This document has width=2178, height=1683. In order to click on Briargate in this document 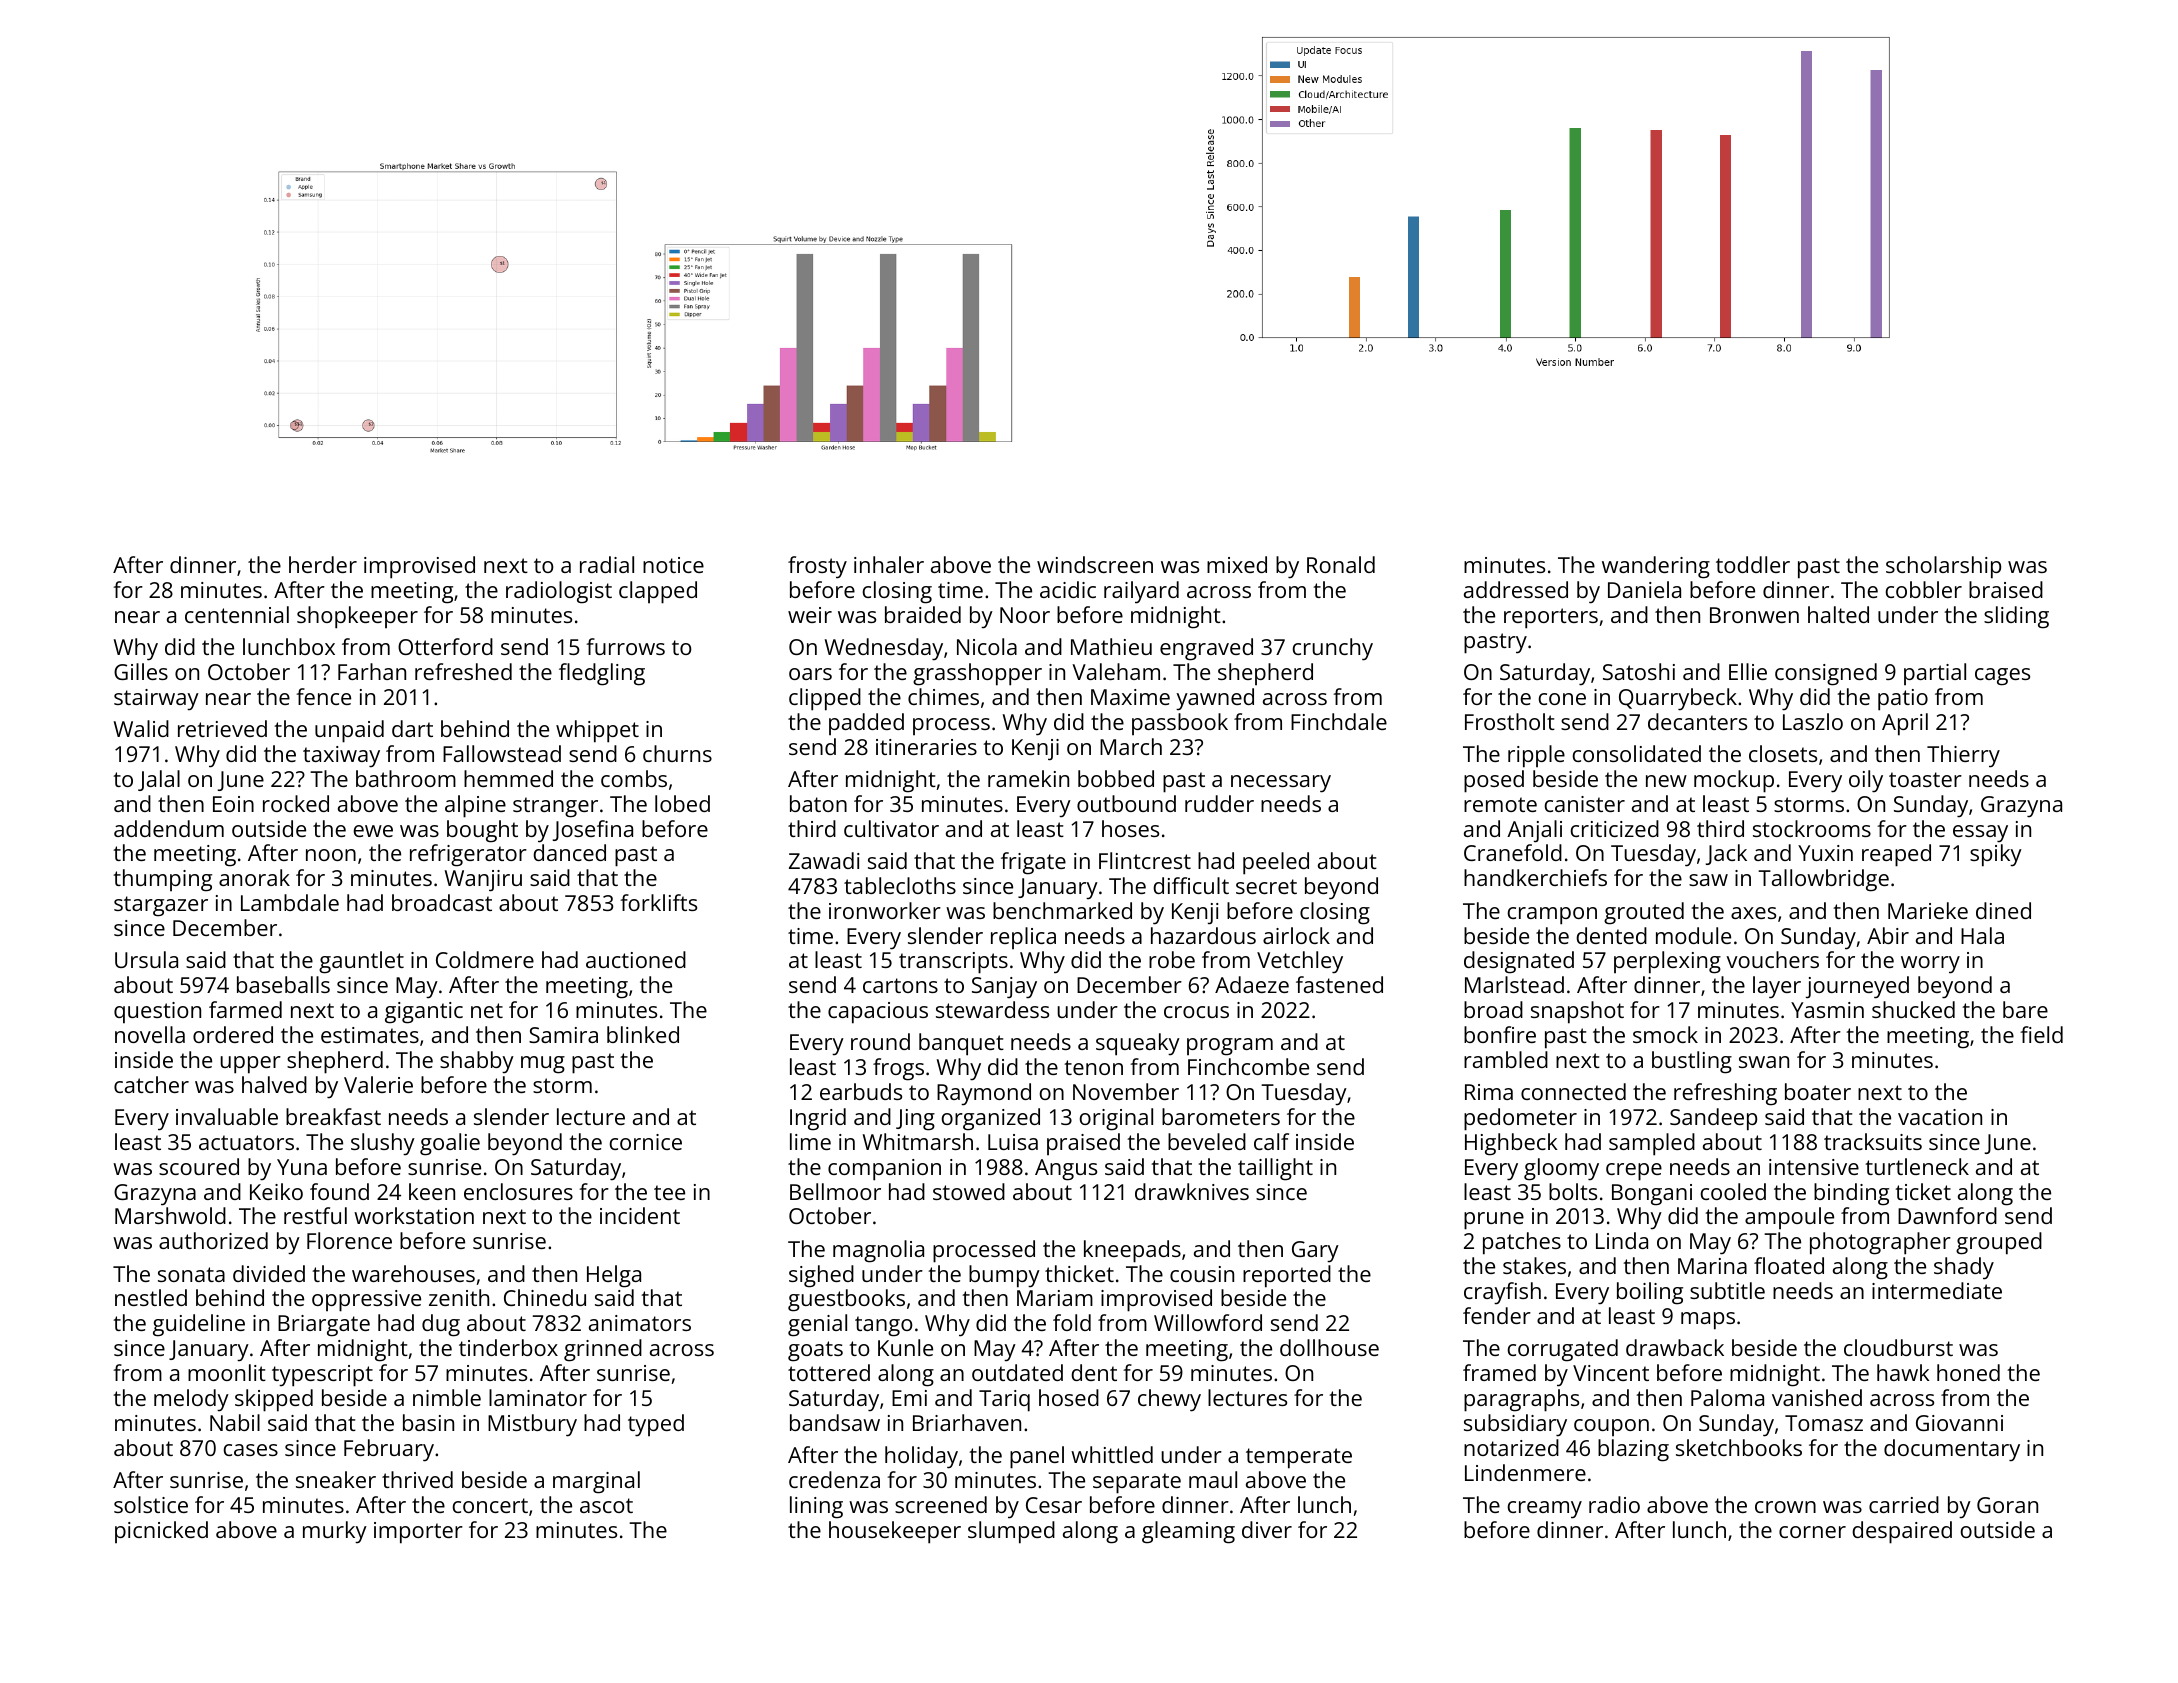, I will do `click(324, 1326)`.
